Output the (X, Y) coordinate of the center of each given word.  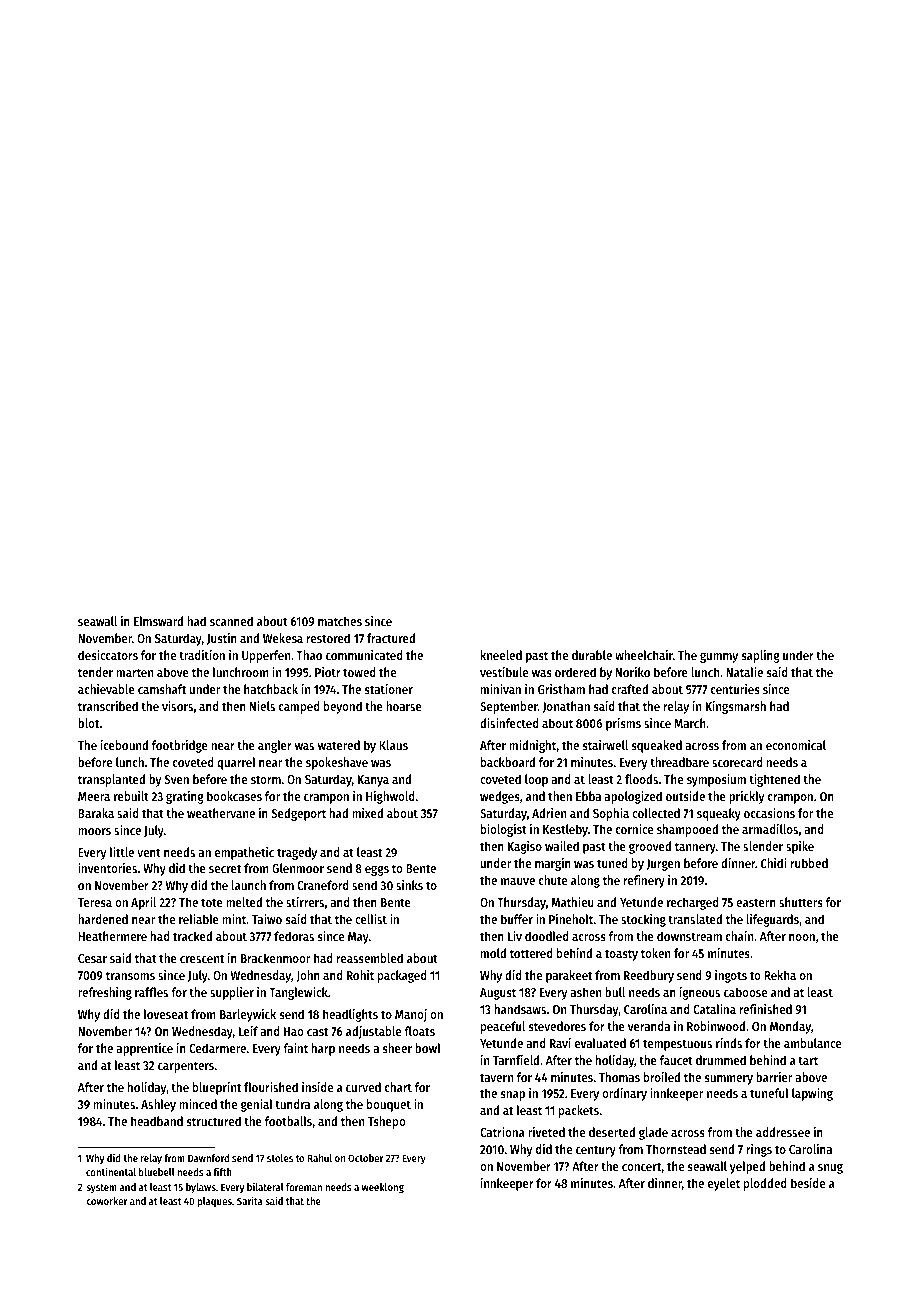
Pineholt (571, 919)
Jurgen (663, 865)
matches (340, 621)
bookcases (234, 796)
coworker (107, 1201)
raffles (151, 992)
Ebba (588, 796)
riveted (546, 1132)
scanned (231, 621)
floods (641, 779)
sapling (761, 656)
